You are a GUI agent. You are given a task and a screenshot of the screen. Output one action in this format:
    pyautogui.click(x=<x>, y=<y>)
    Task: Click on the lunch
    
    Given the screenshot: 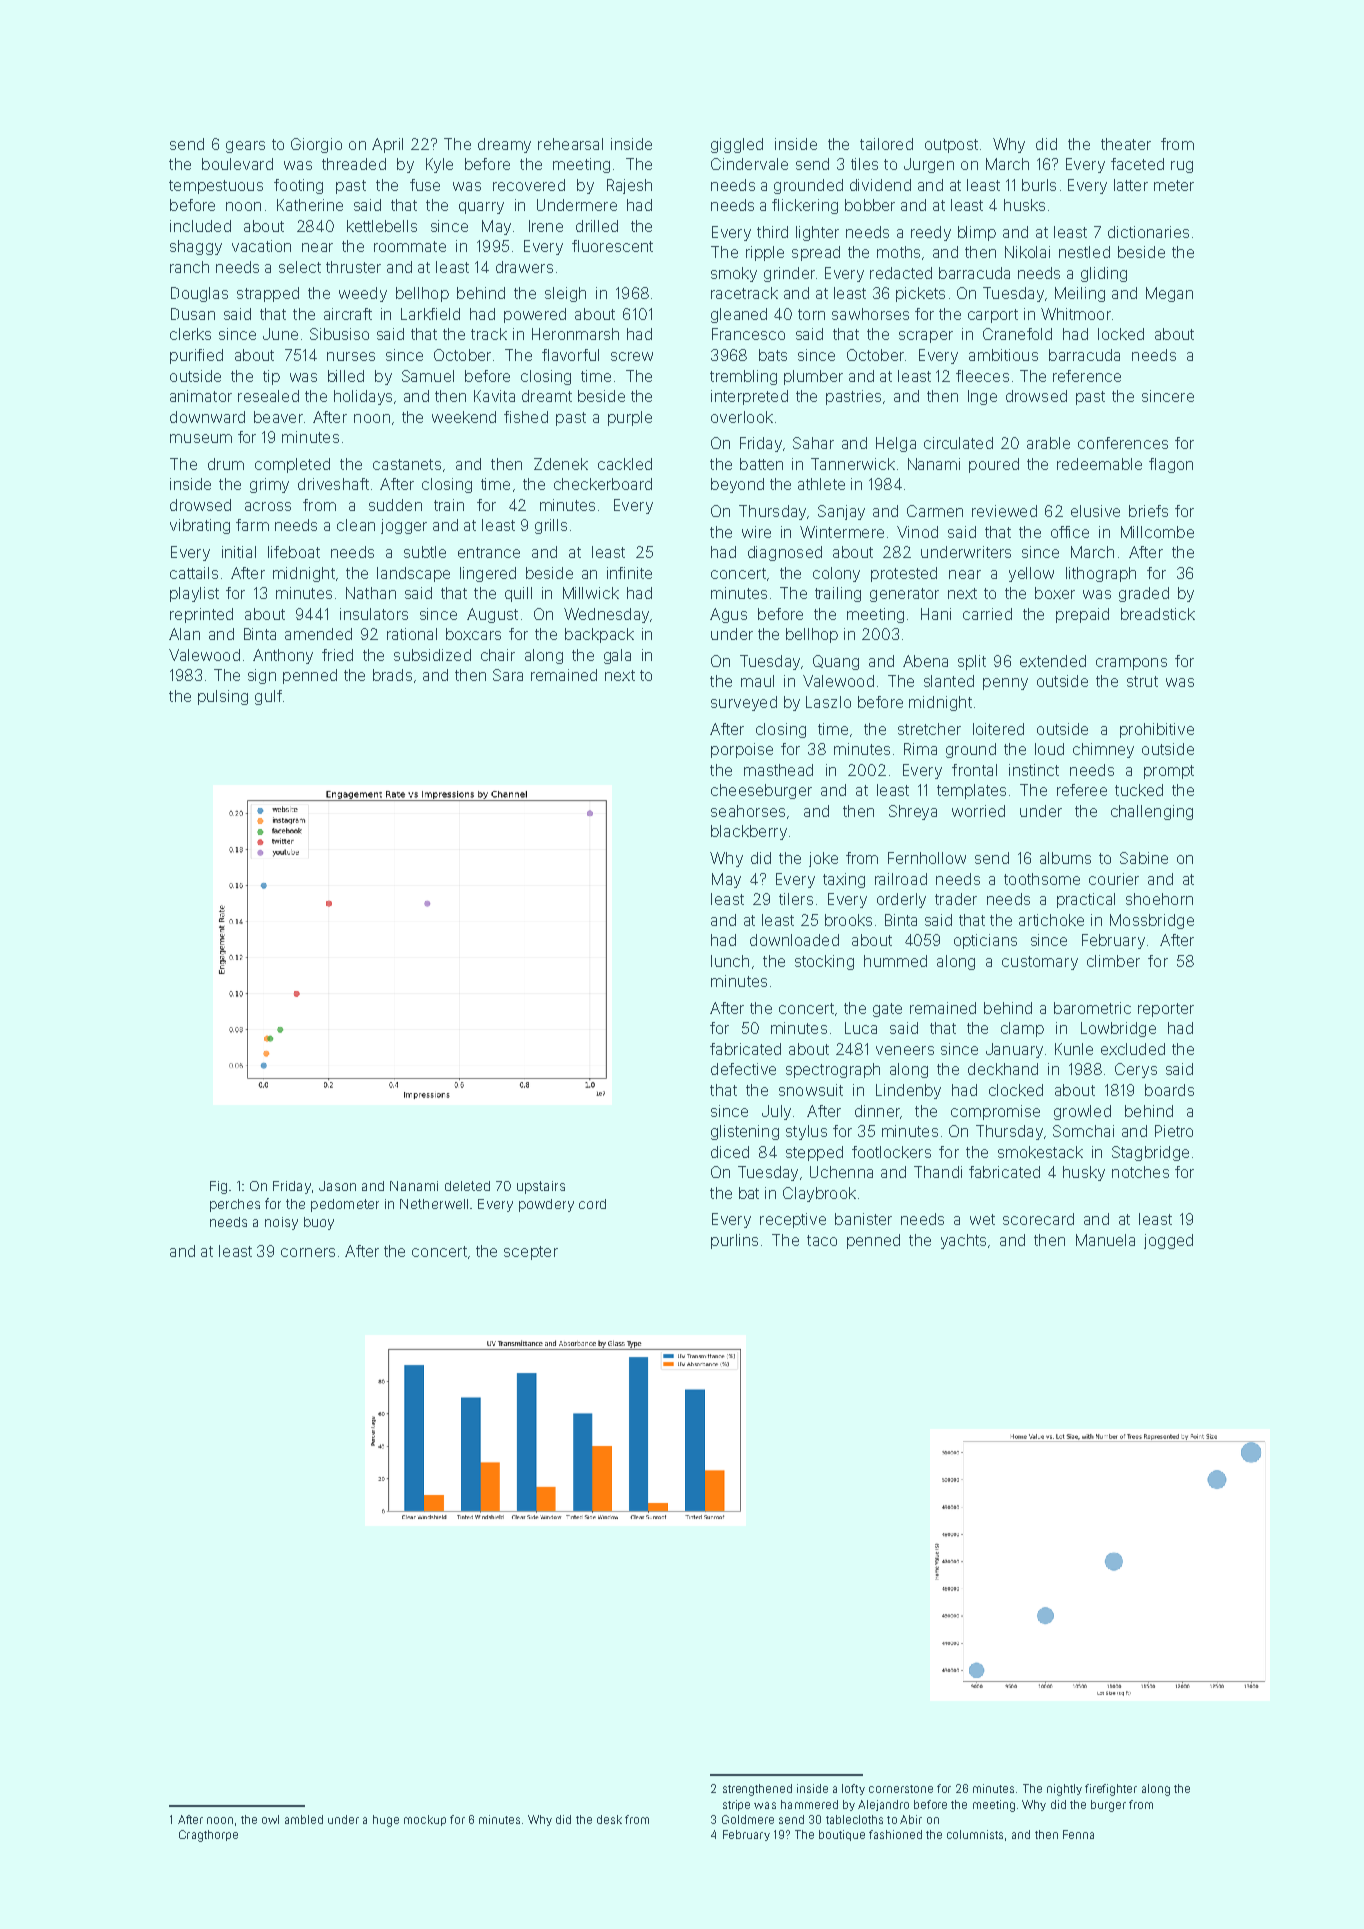 What is the action you would take?
    pyautogui.click(x=730, y=961)
